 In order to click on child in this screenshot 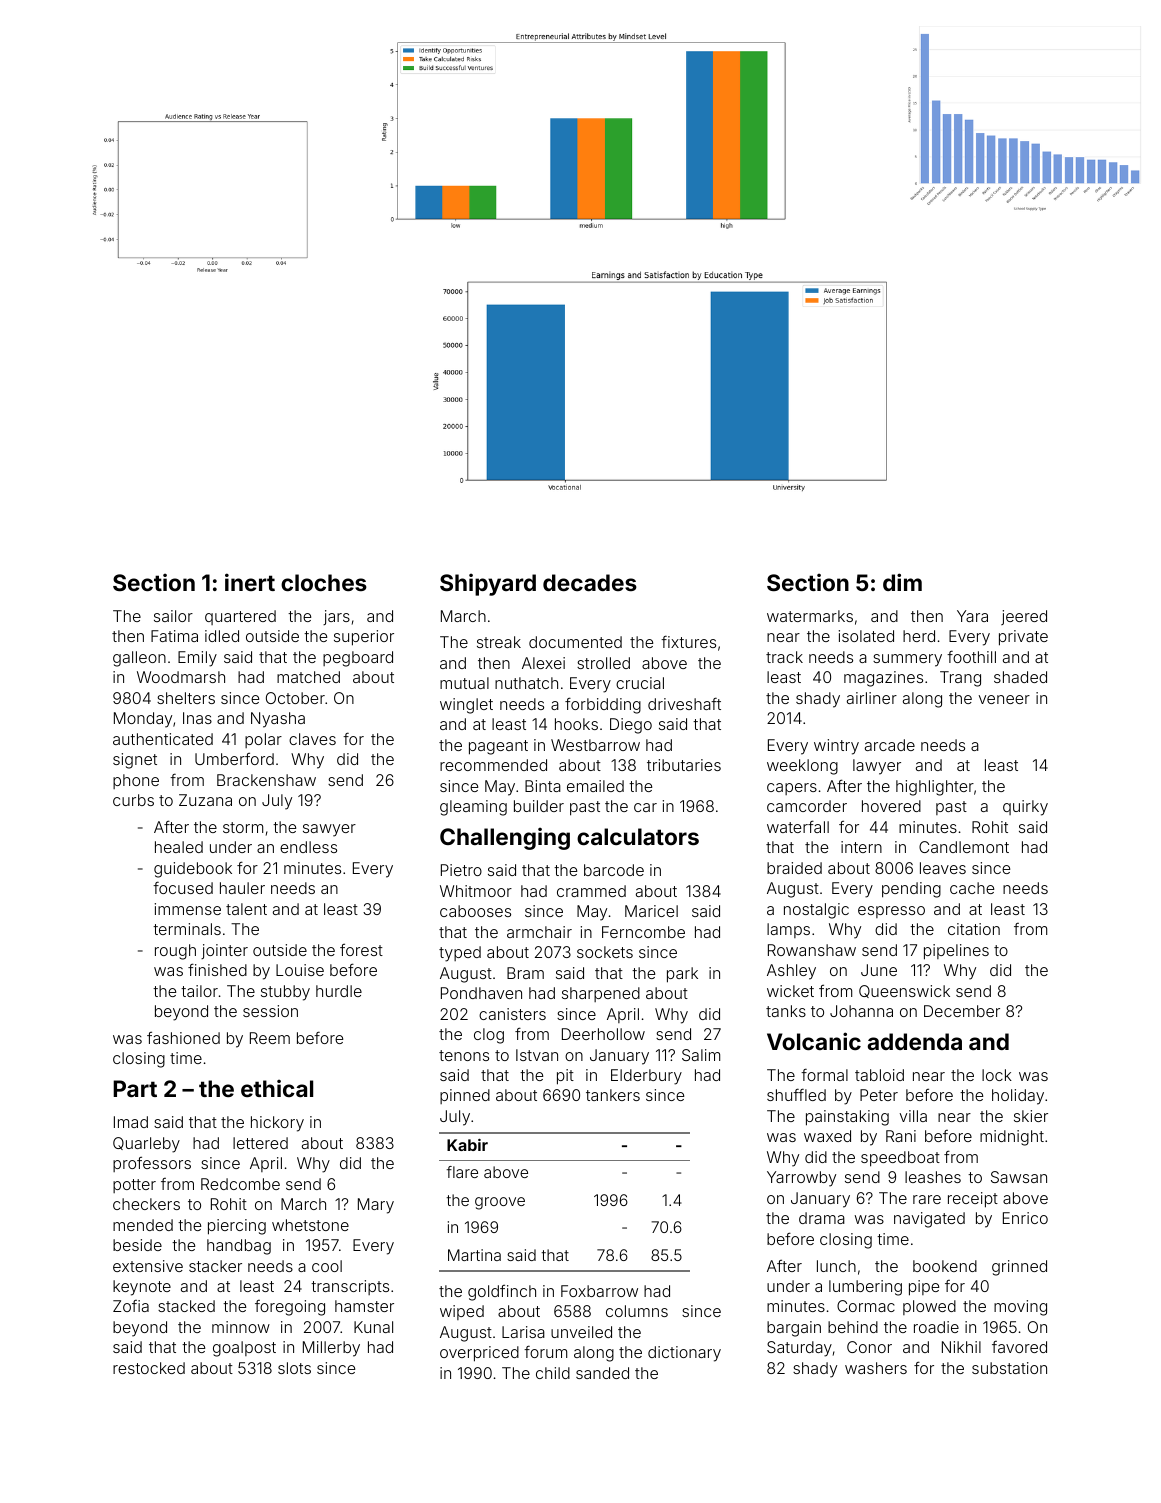, I will do `click(553, 1373)`.
